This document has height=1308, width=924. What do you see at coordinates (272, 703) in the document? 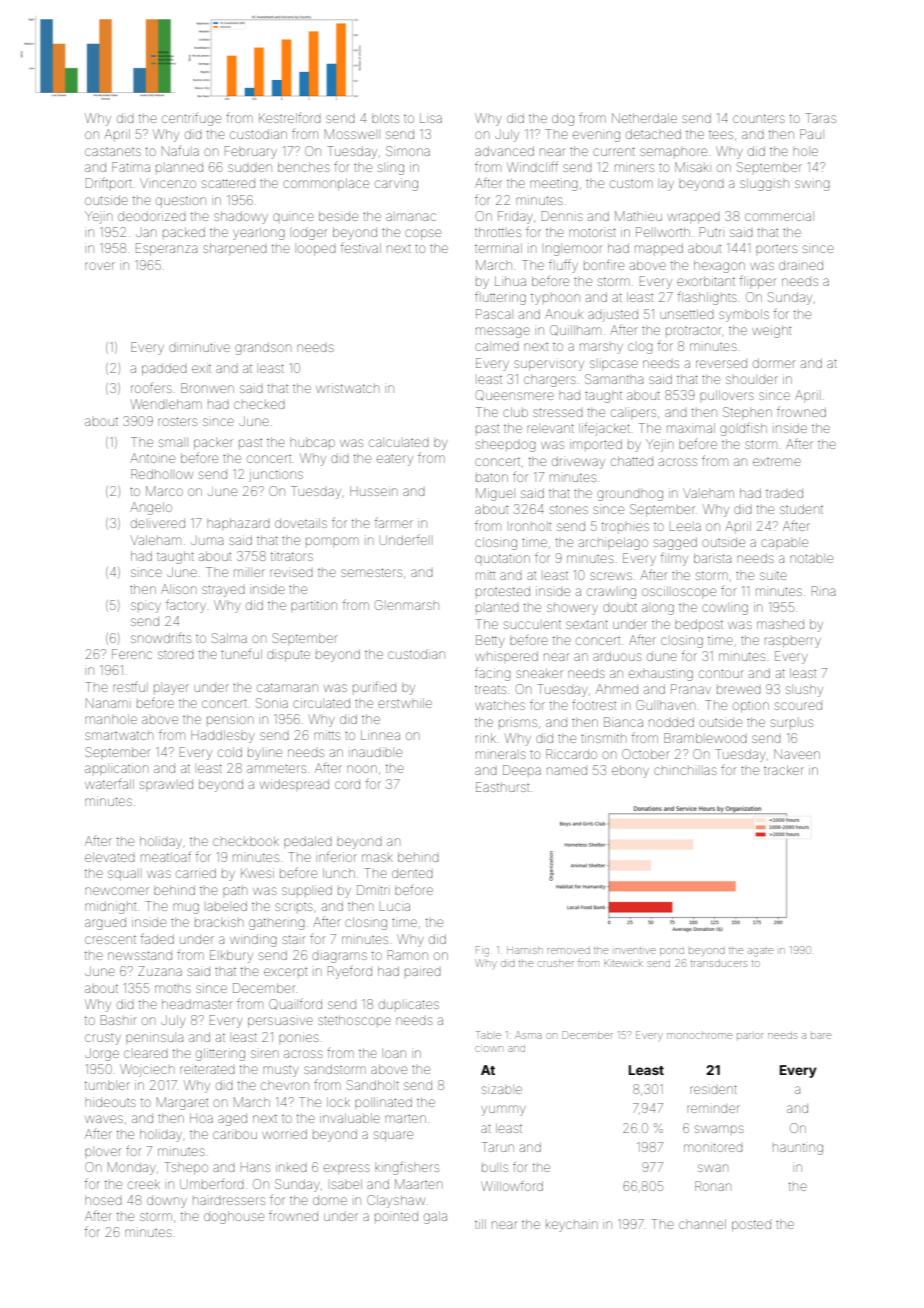
I see `Sonia` at bounding box center [272, 703].
